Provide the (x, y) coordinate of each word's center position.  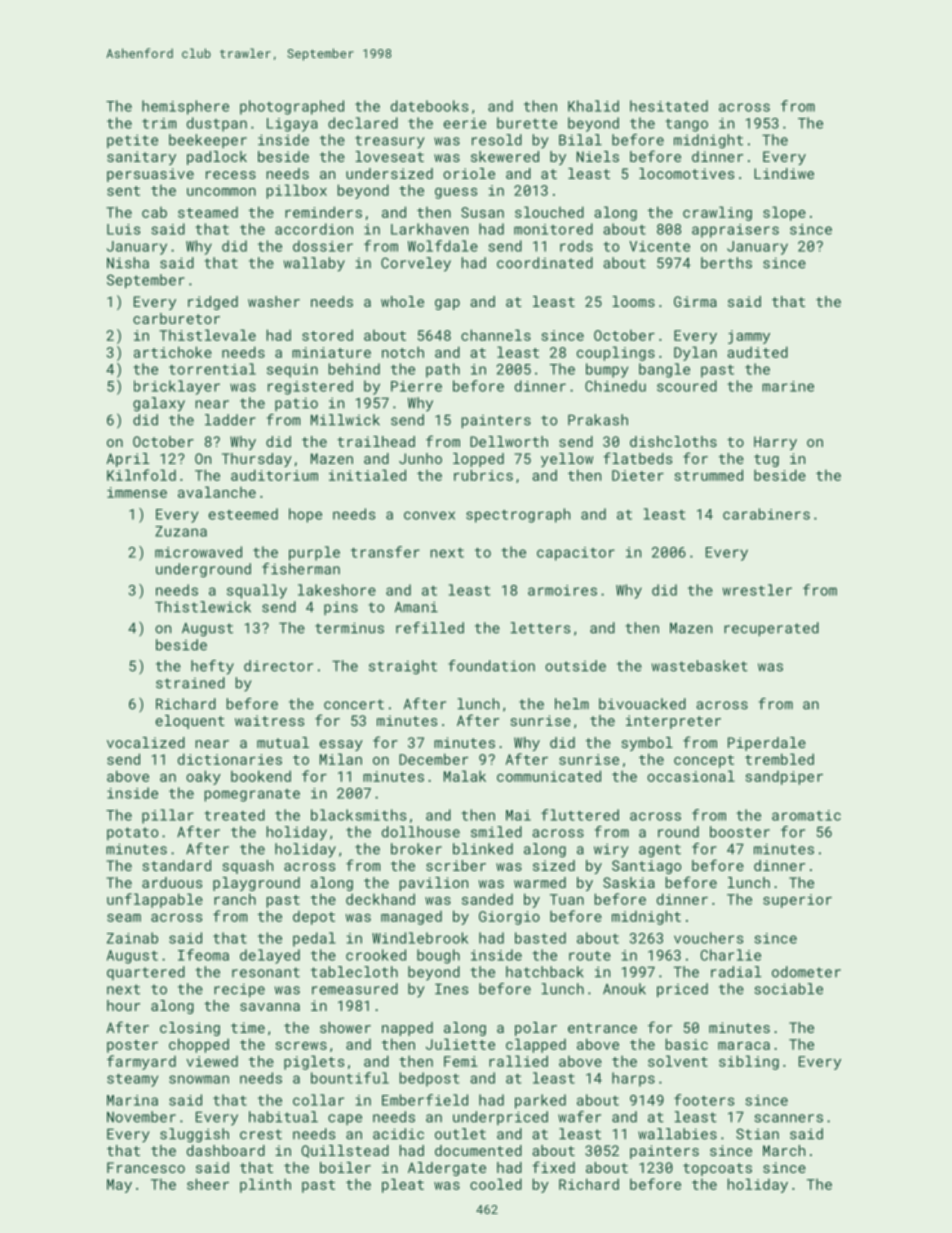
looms (633, 301)
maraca (744, 1046)
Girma (695, 301)
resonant (266, 972)
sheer (208, 1184)
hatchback (545, 972)
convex (429, 515)
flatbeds (637, 458)
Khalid (593, 106)
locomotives (686, 173)
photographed (292, 107)
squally (257, 591)
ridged (213, 303)
